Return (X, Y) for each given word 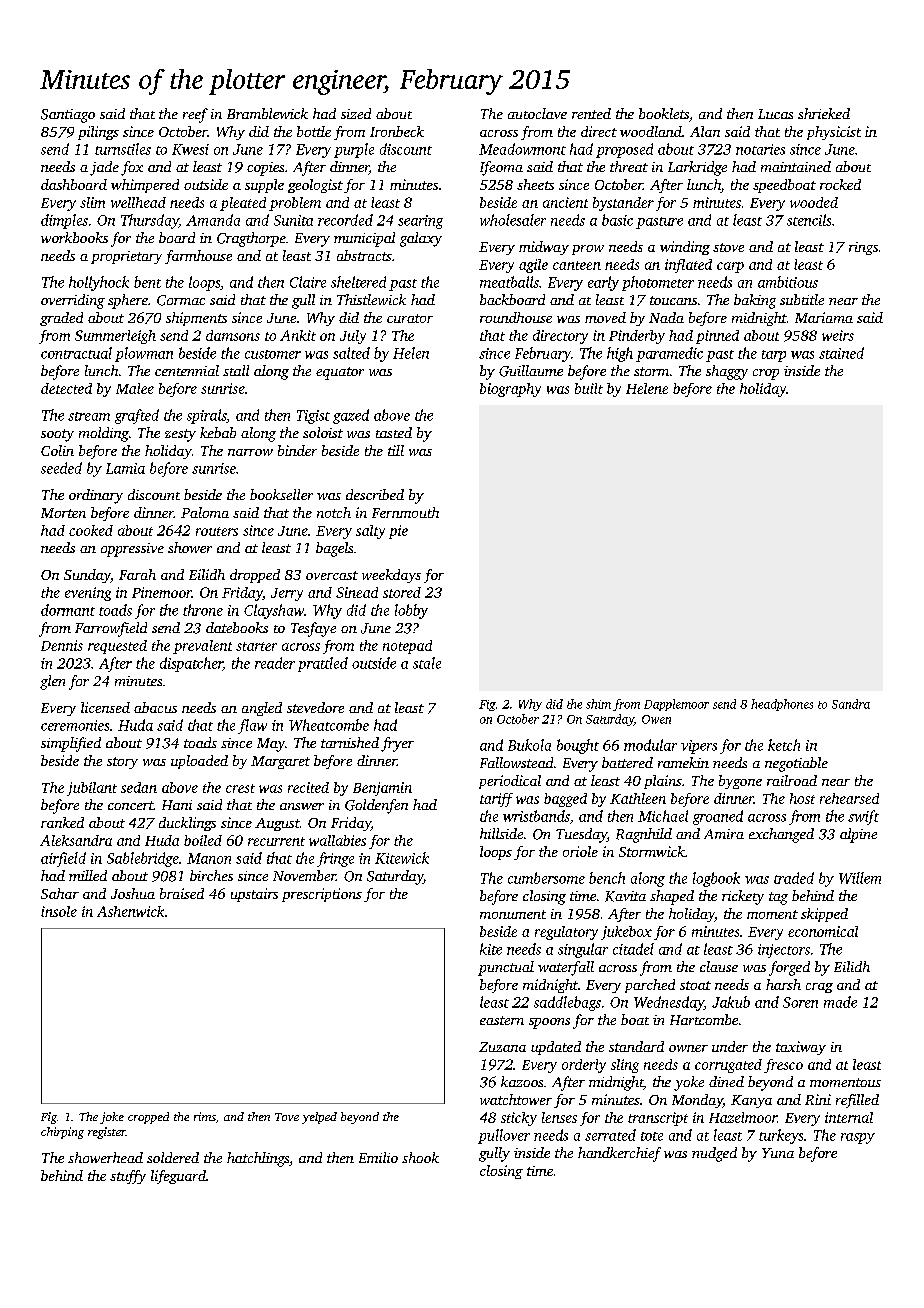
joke (112, 1118)
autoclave (537, 113)
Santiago (68, 116)
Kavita (625, 896)
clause (719, 966)
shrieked (824, 113)
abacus (155, 707)
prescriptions (322, 895)
